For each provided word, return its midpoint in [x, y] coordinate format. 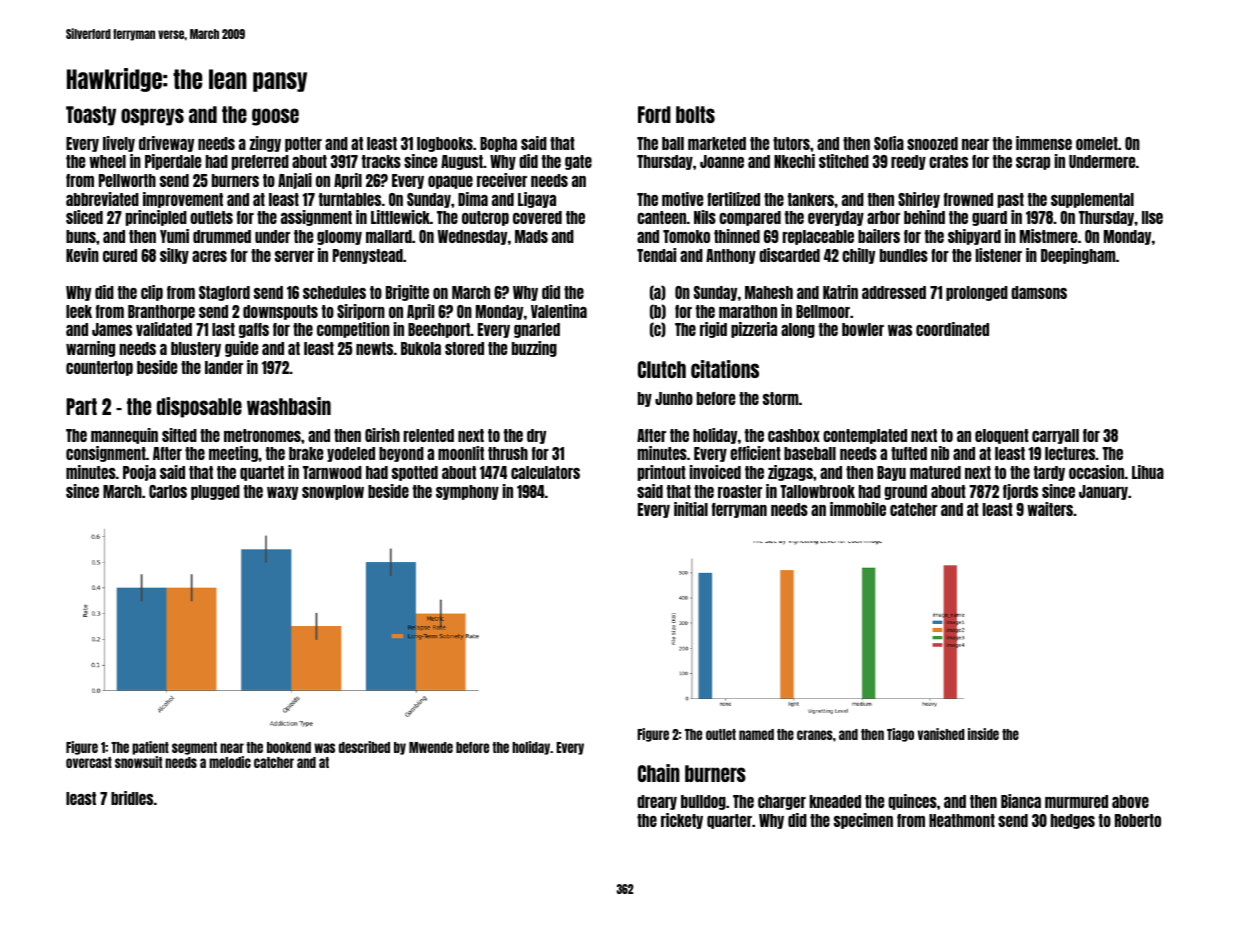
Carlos [168, 491]
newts [374, 348]
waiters [1050, 509]
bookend [289, 747]
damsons [1039, 292]
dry [536, 436]
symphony [467, 492]
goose [275, 117]
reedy [908, 162]
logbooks [445, 144]
